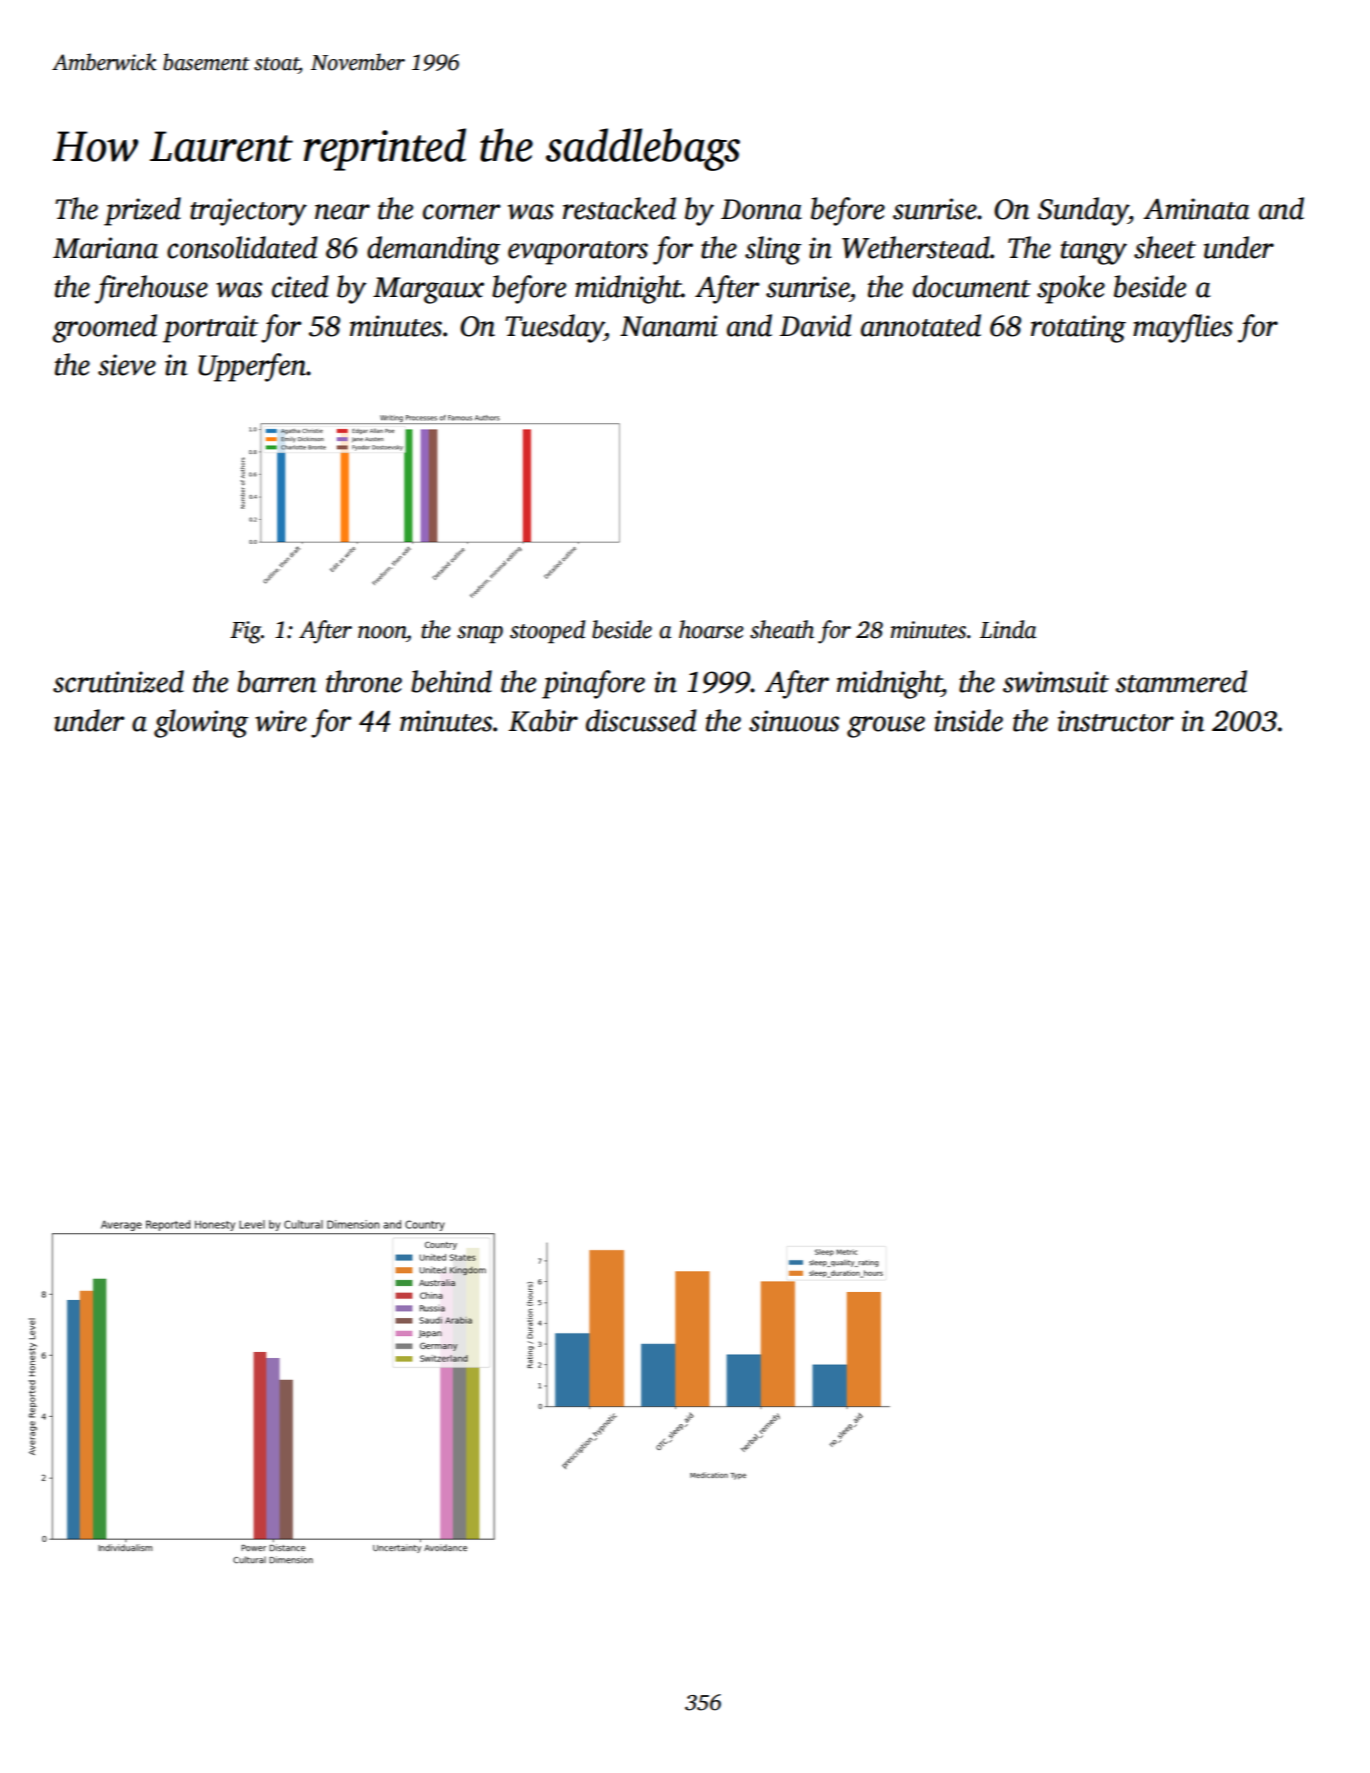 Image resolution: width=1370 pixels, height=1773 pixels. Describe the element at coordinates (201, 723) in the screenshot. I see `glowing` at that location.
